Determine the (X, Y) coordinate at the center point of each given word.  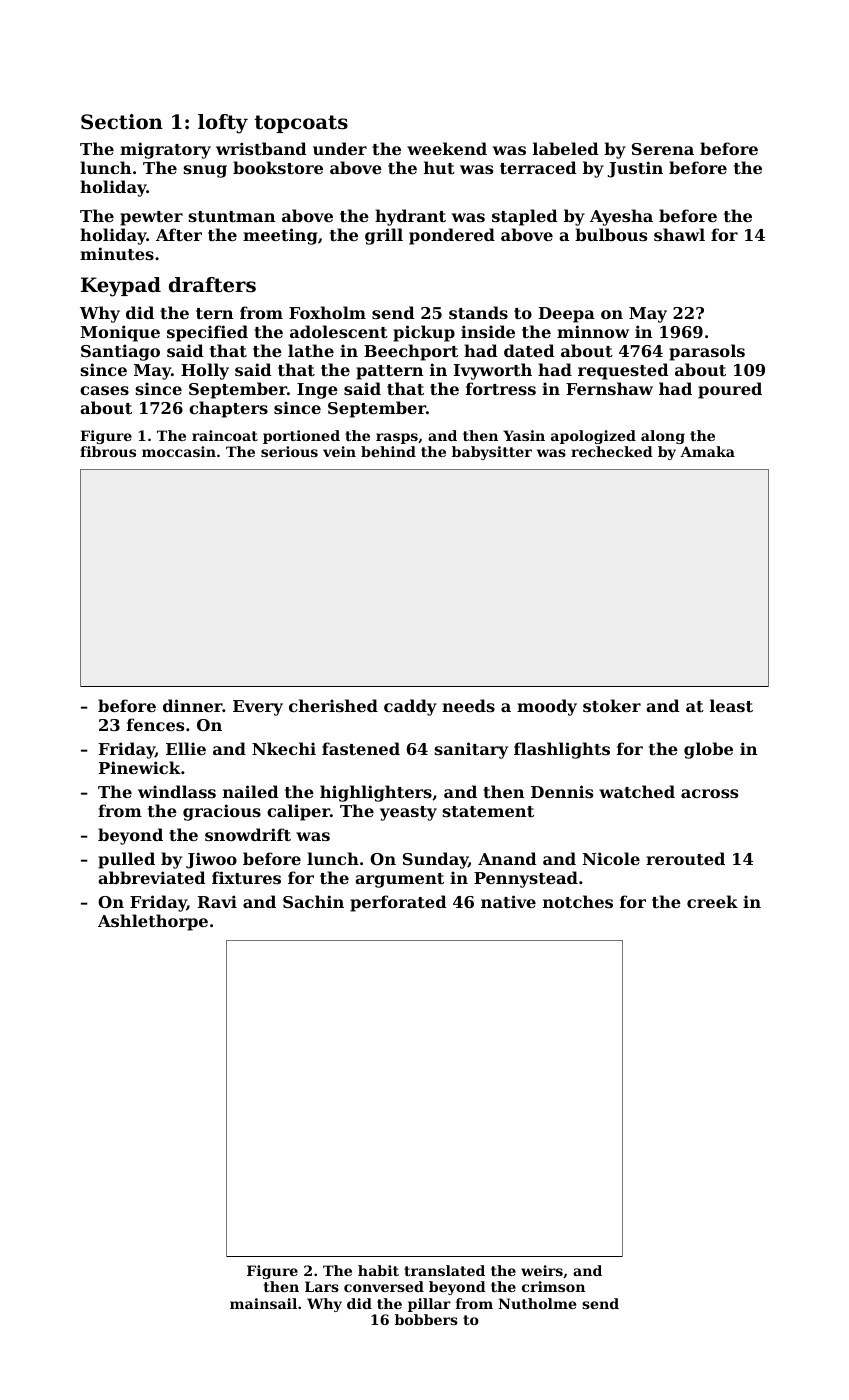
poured (730, 390)
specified (207, 333)
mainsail (263, 1303)
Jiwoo (211, 860)
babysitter (492, 453)
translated (444, 1270)
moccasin (179, 451)
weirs (542, 1270)
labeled (566, 148)
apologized (593, 437)
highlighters (376, 793)
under (340, 148)
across (709, 793)
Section (122, 122)
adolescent (339, 331)
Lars (322, 1286)
